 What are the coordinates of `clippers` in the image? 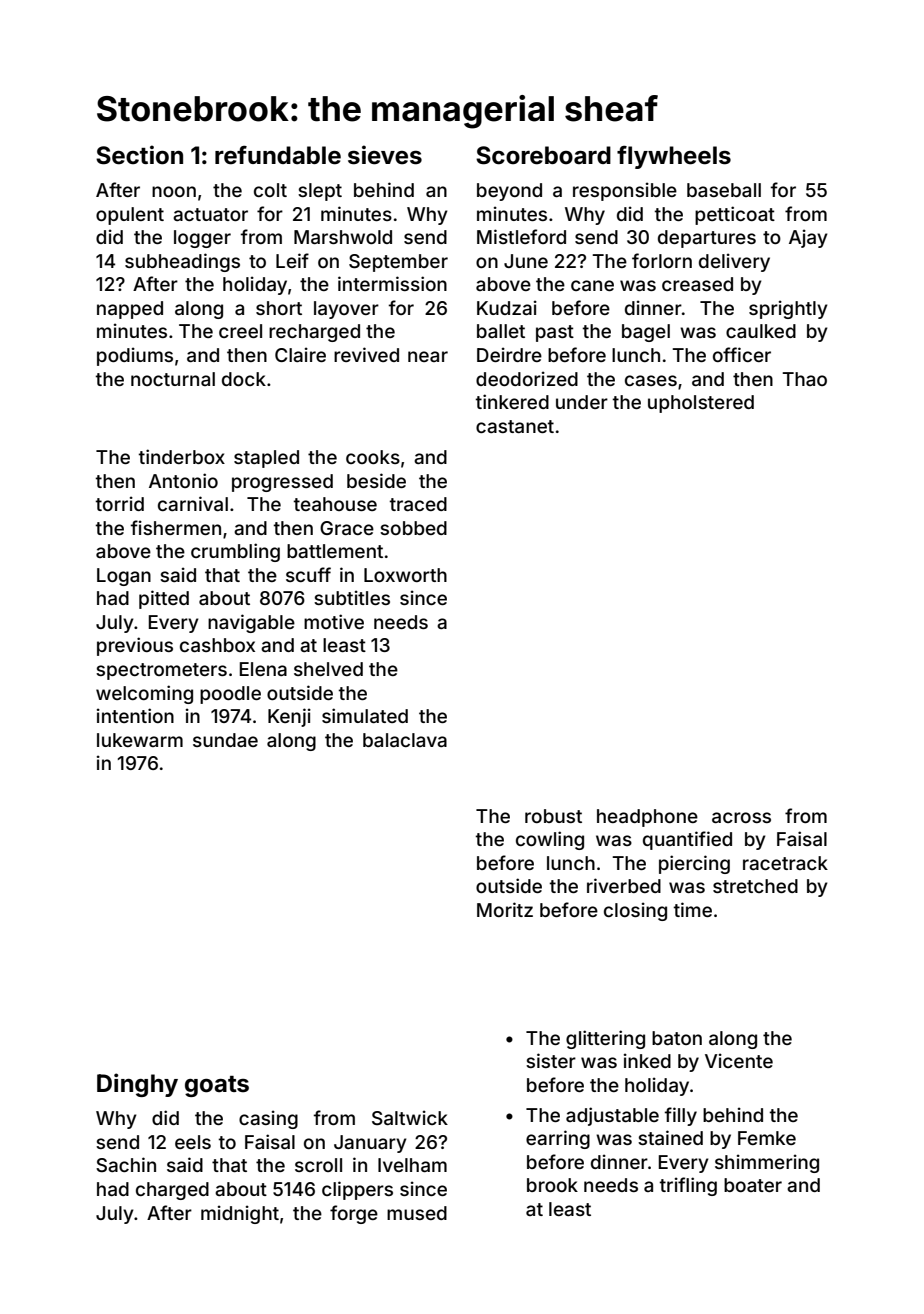 It's located at (357, 1190).
